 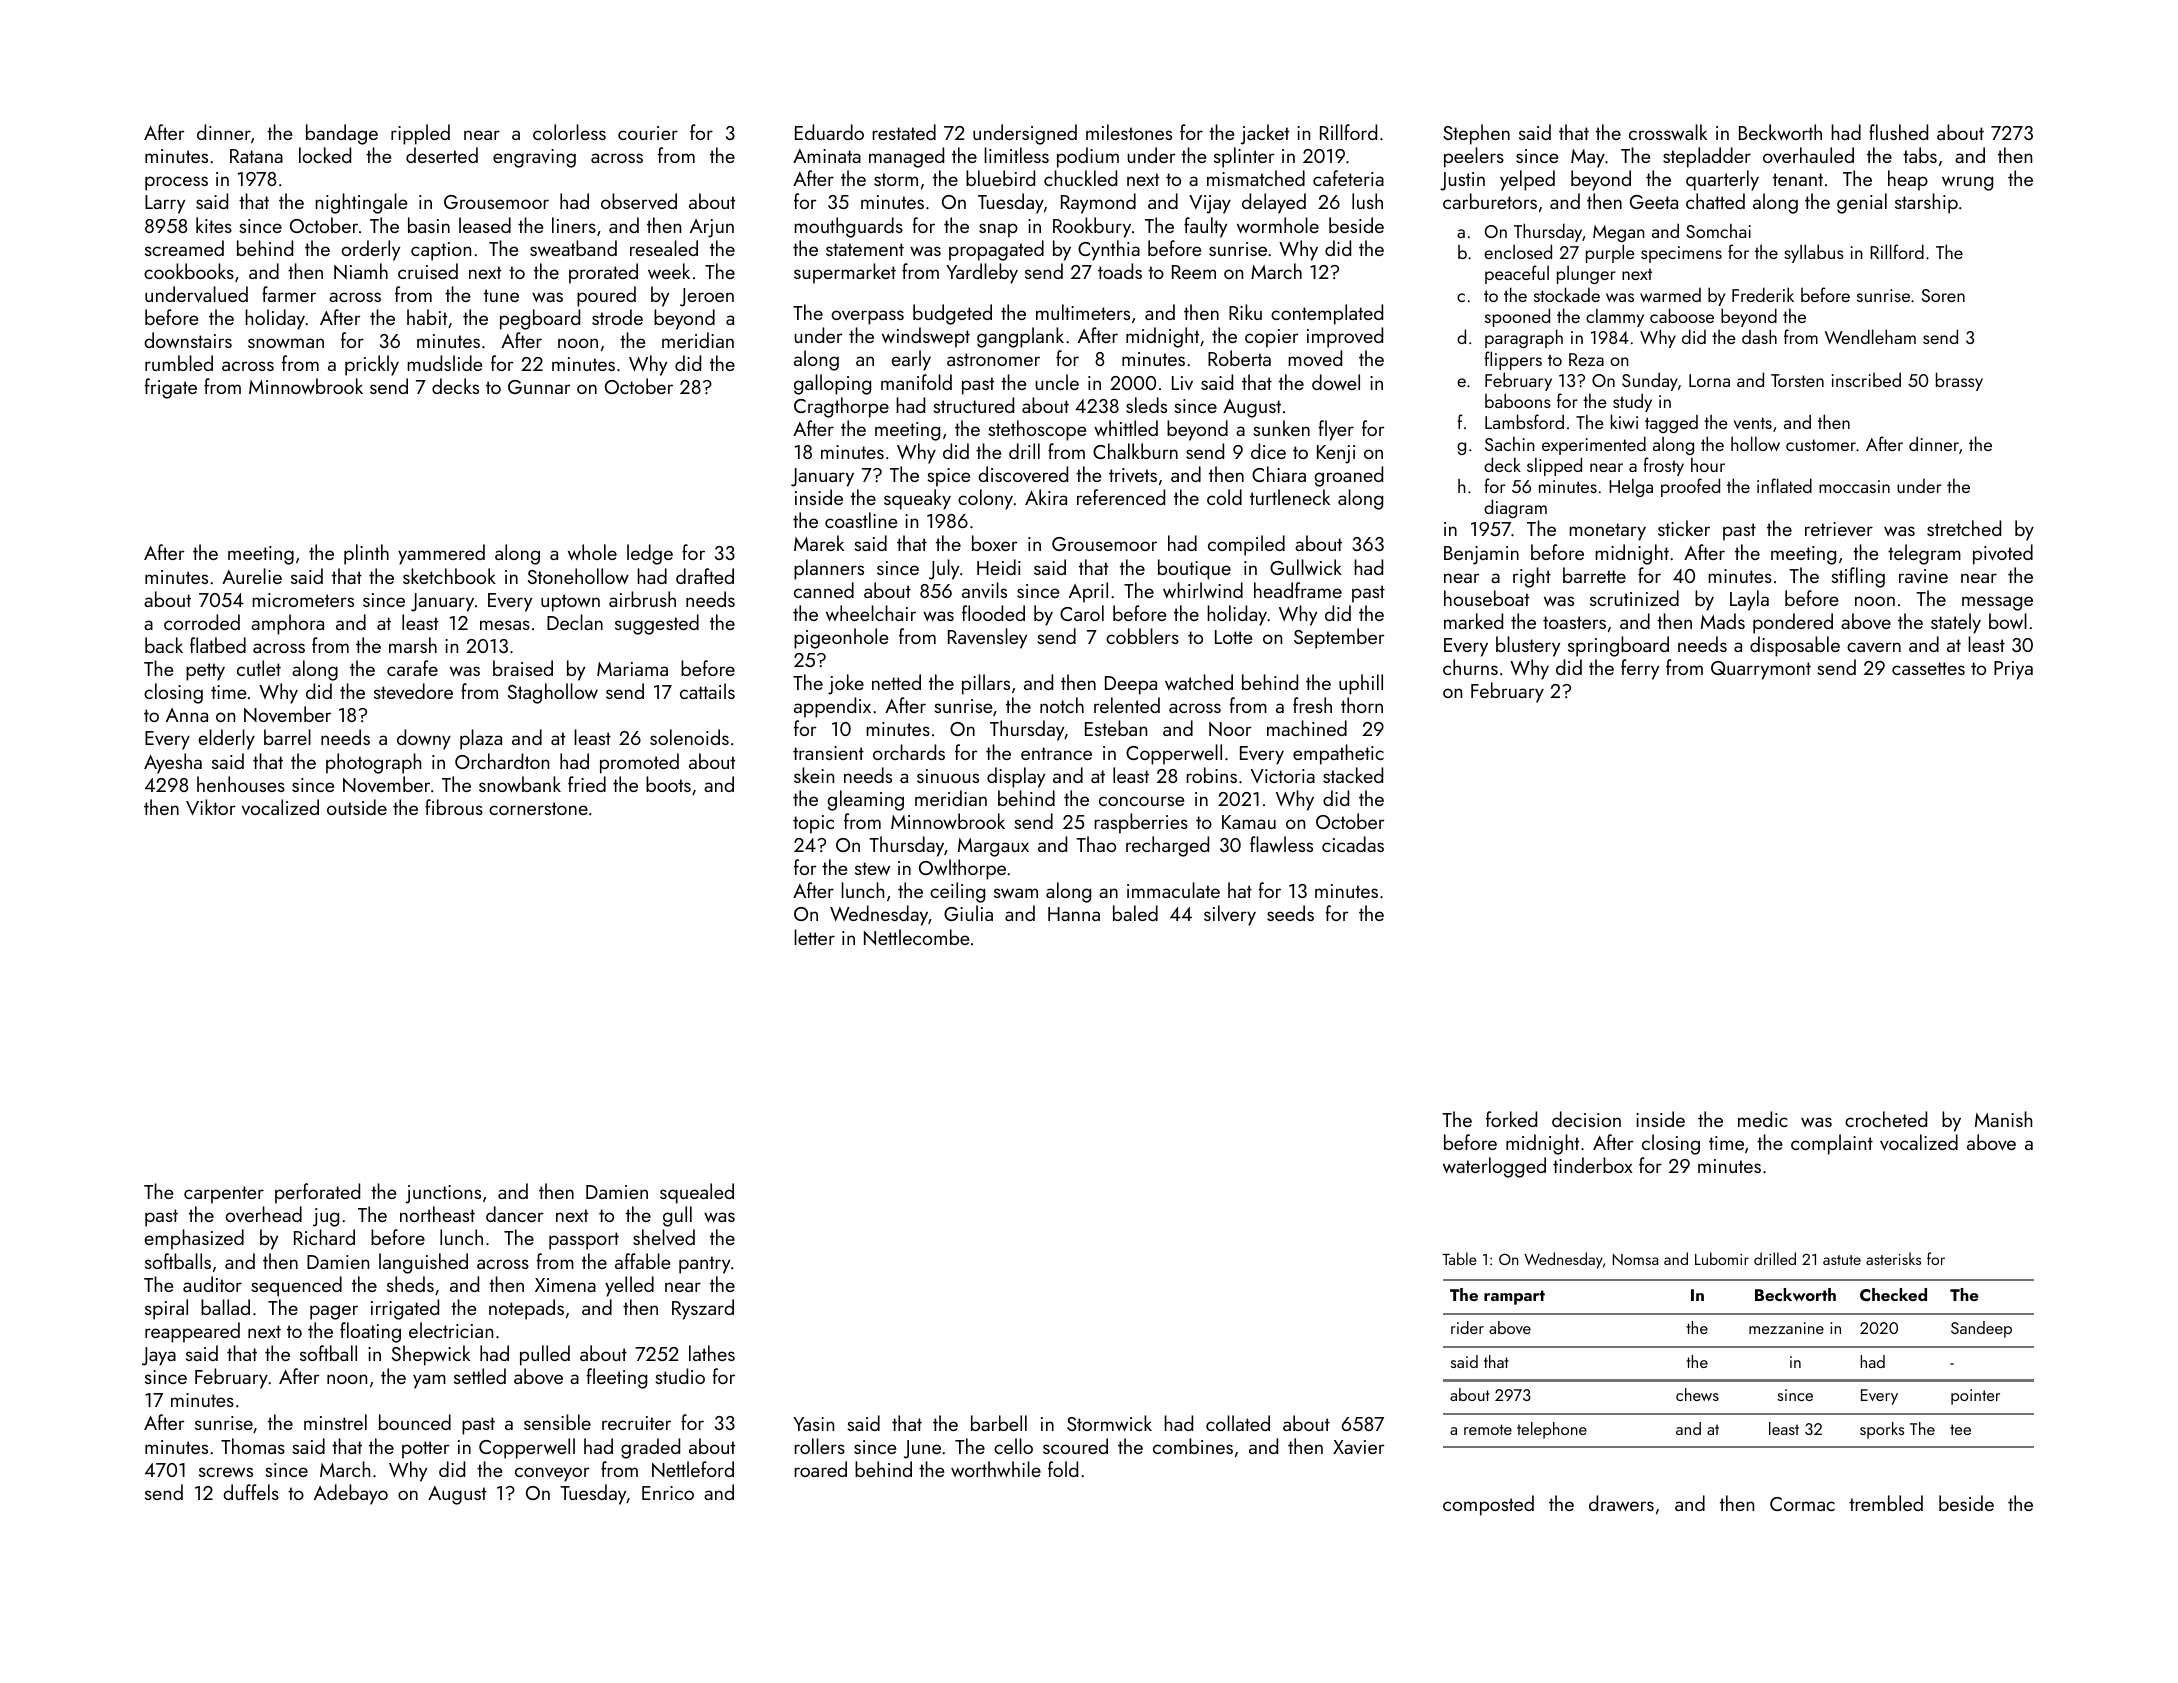 I want to click on crosswalk, so click(x=1668, y=132).
